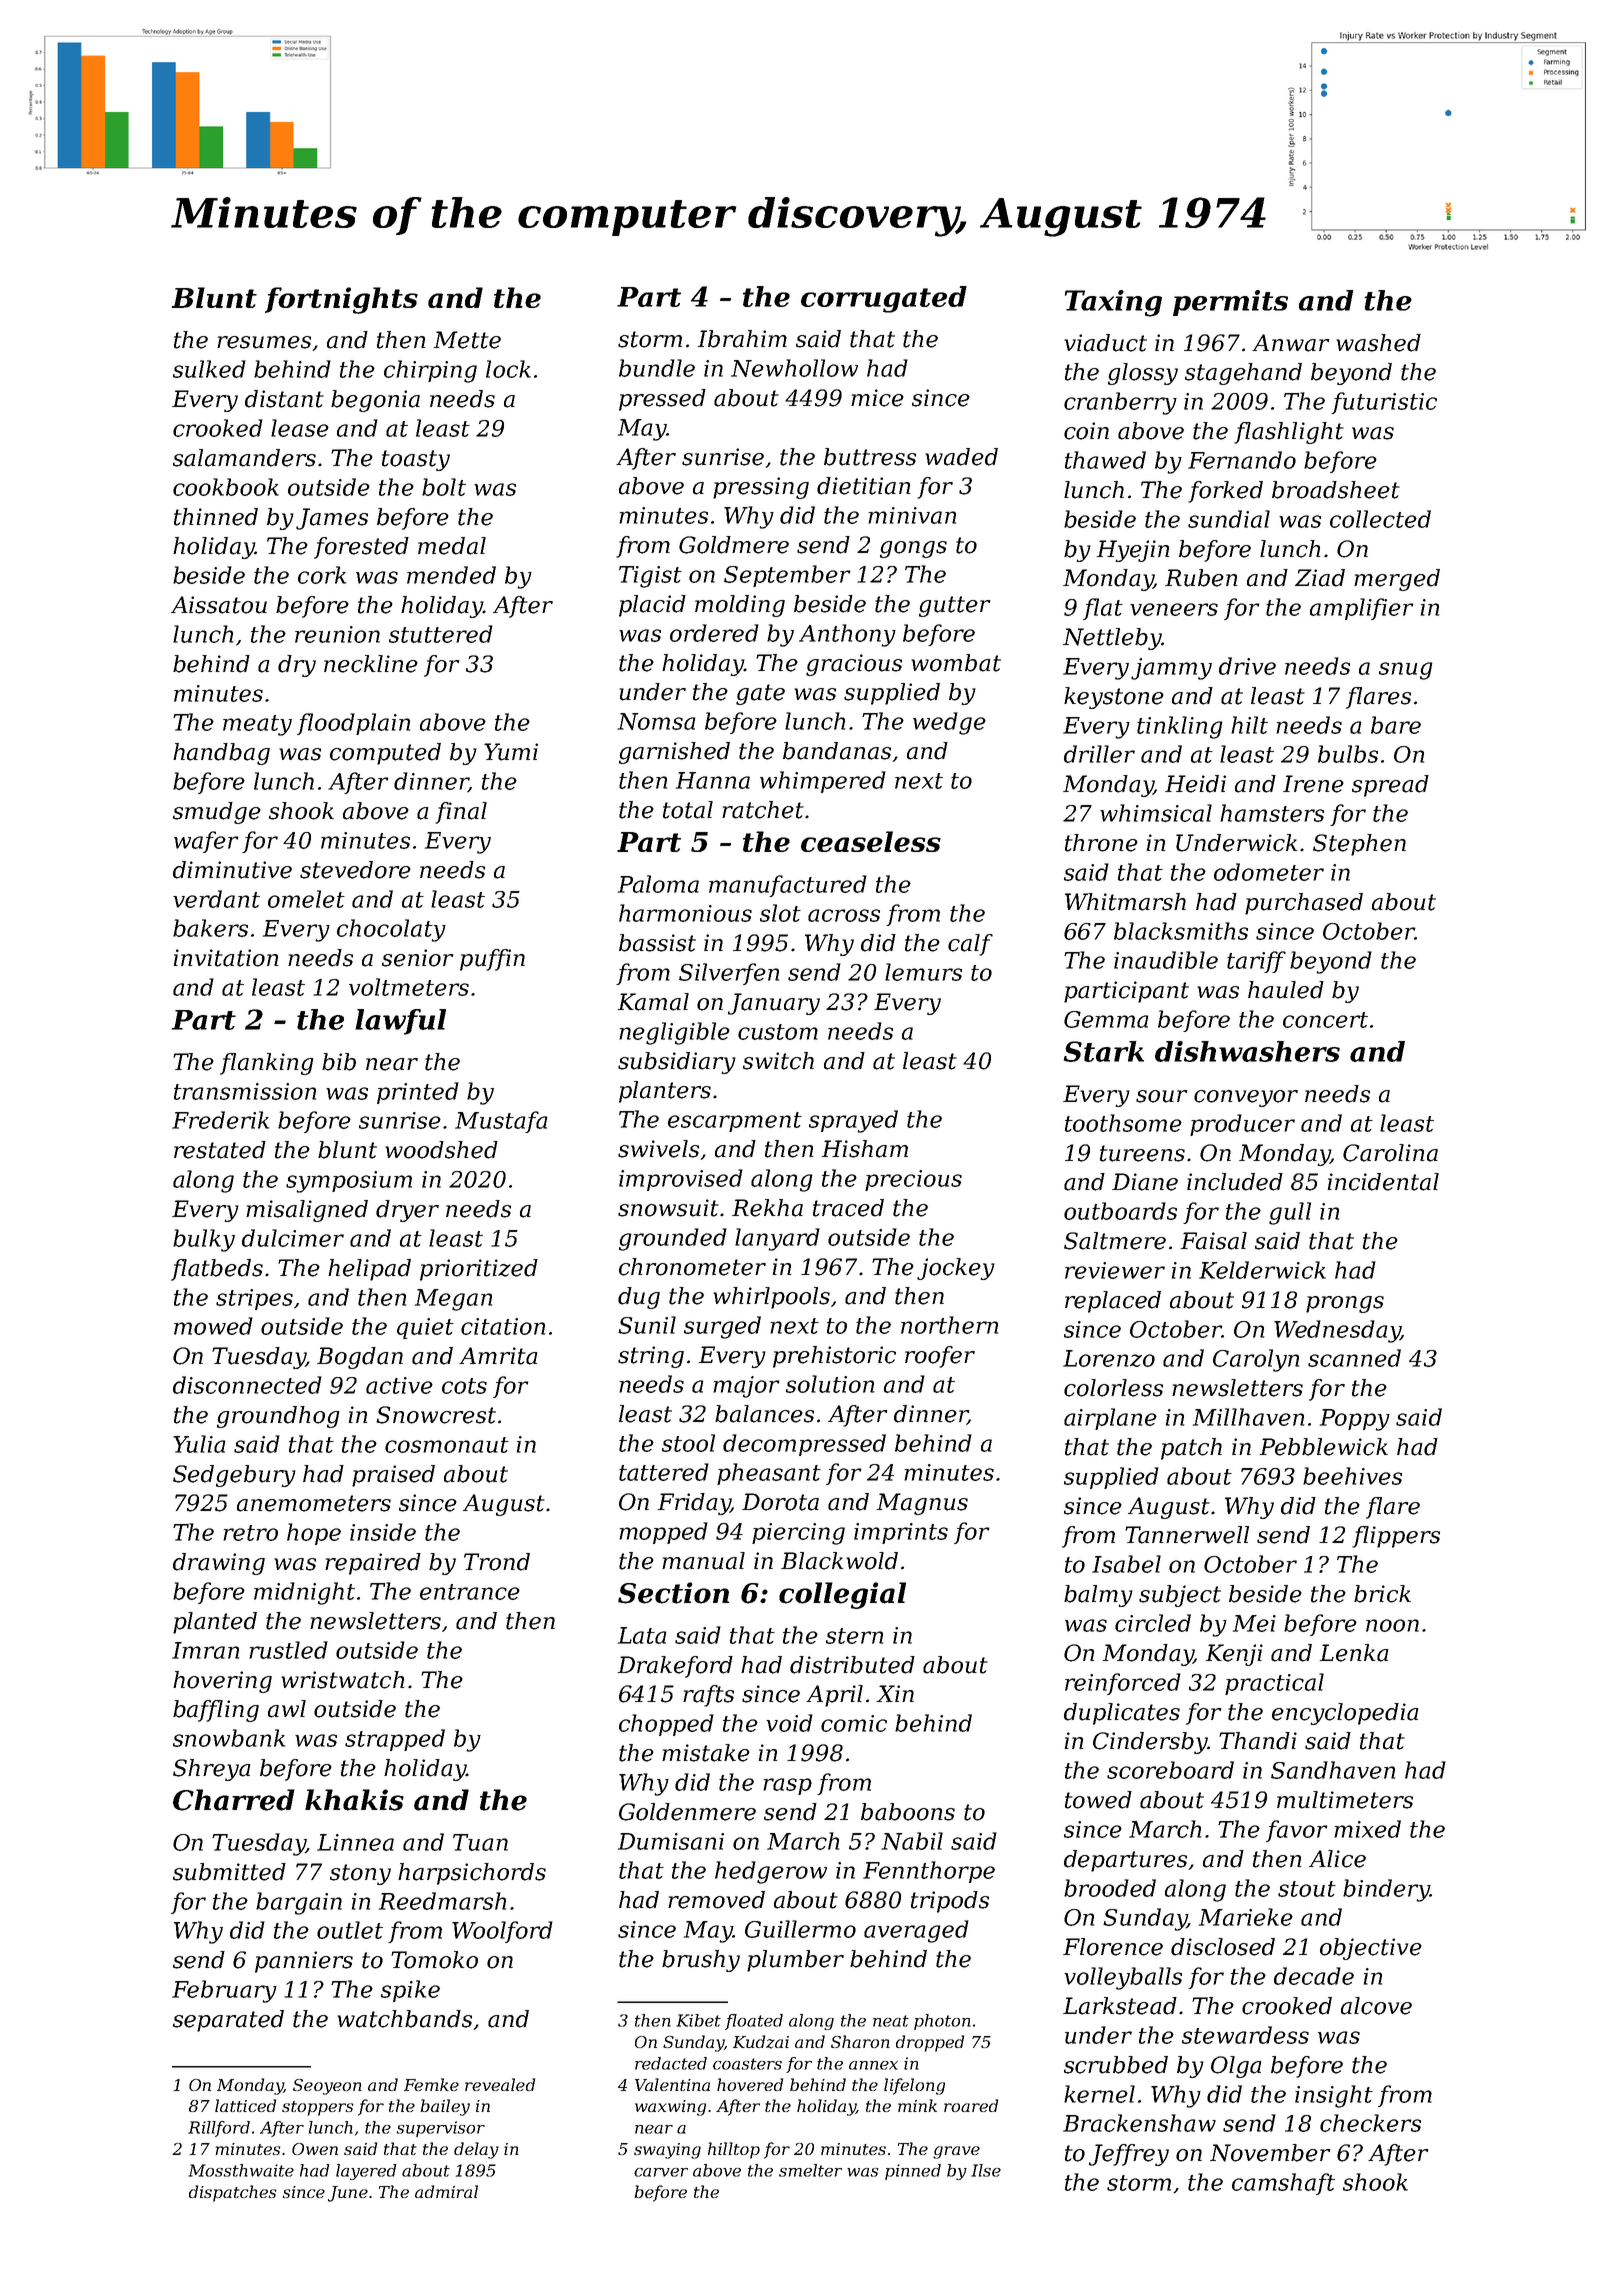  I want to click on Mossthwaite, so click(241, 2170).
